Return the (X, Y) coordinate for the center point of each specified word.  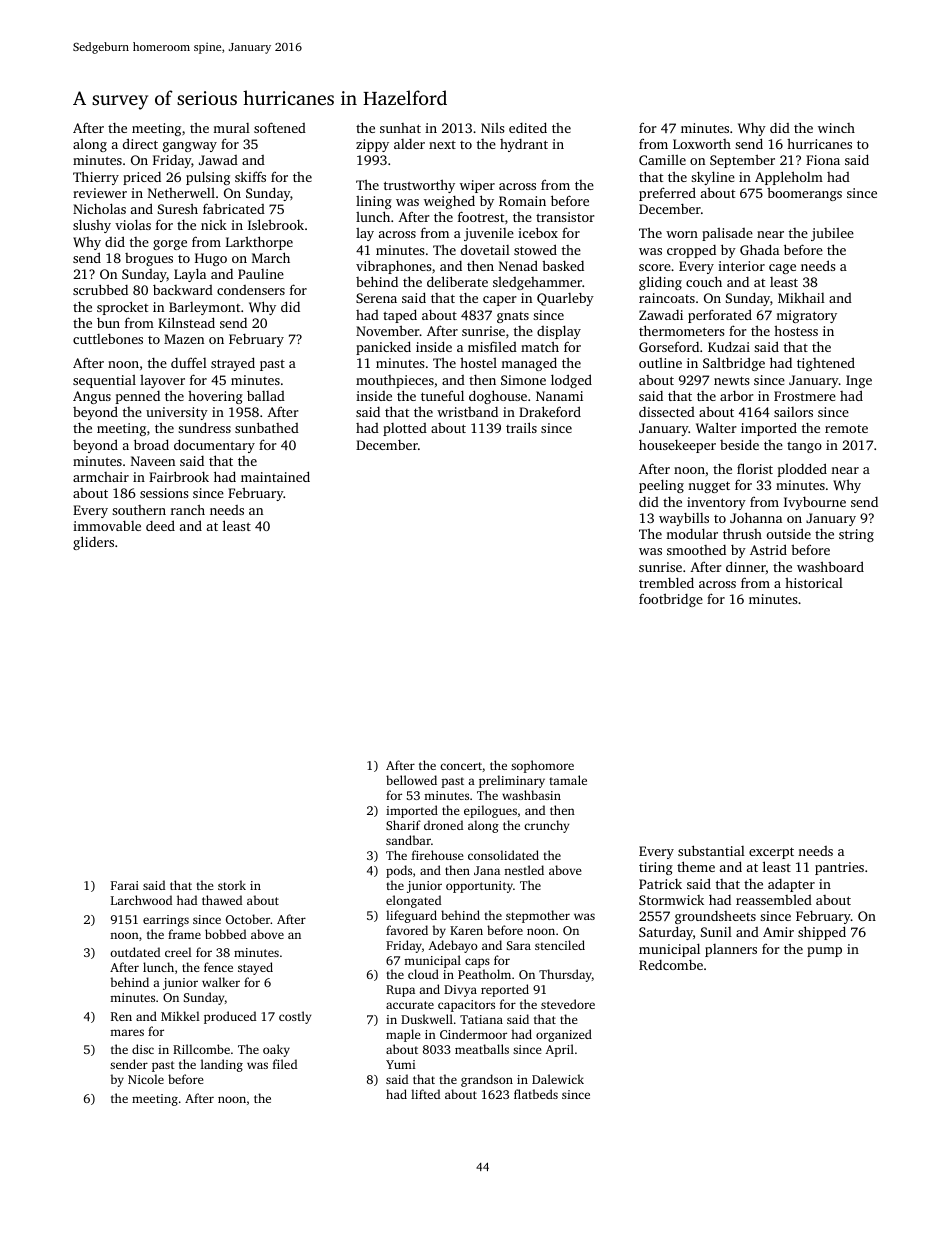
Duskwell (427, 1019)
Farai (125, 885)
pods (399, 871)
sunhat (400, 128)
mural (231, 128)
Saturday (666, 933)
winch (836, 128)
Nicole (146, 1079)
